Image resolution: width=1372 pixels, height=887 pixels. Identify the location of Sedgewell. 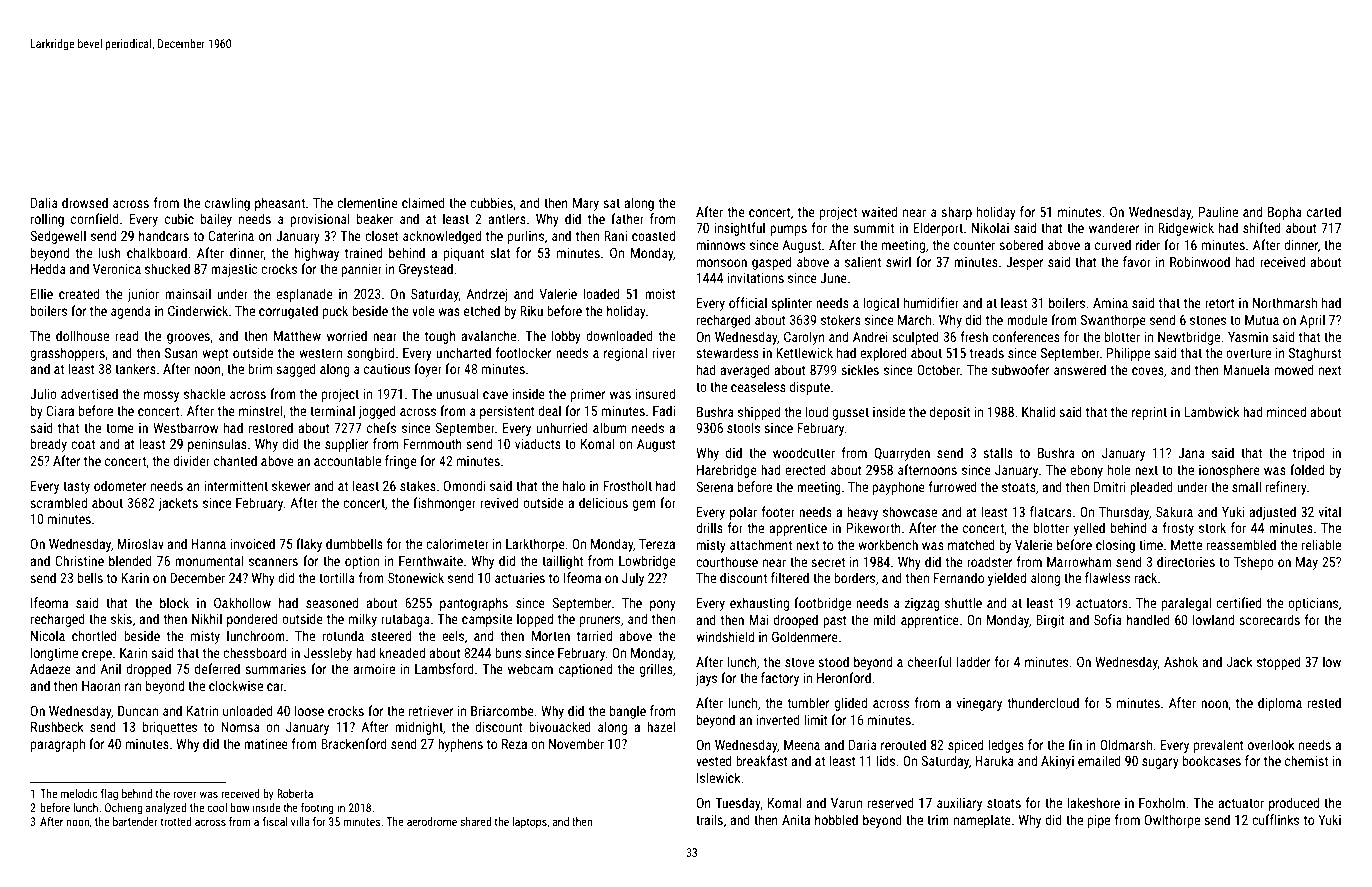
(58, 237).
